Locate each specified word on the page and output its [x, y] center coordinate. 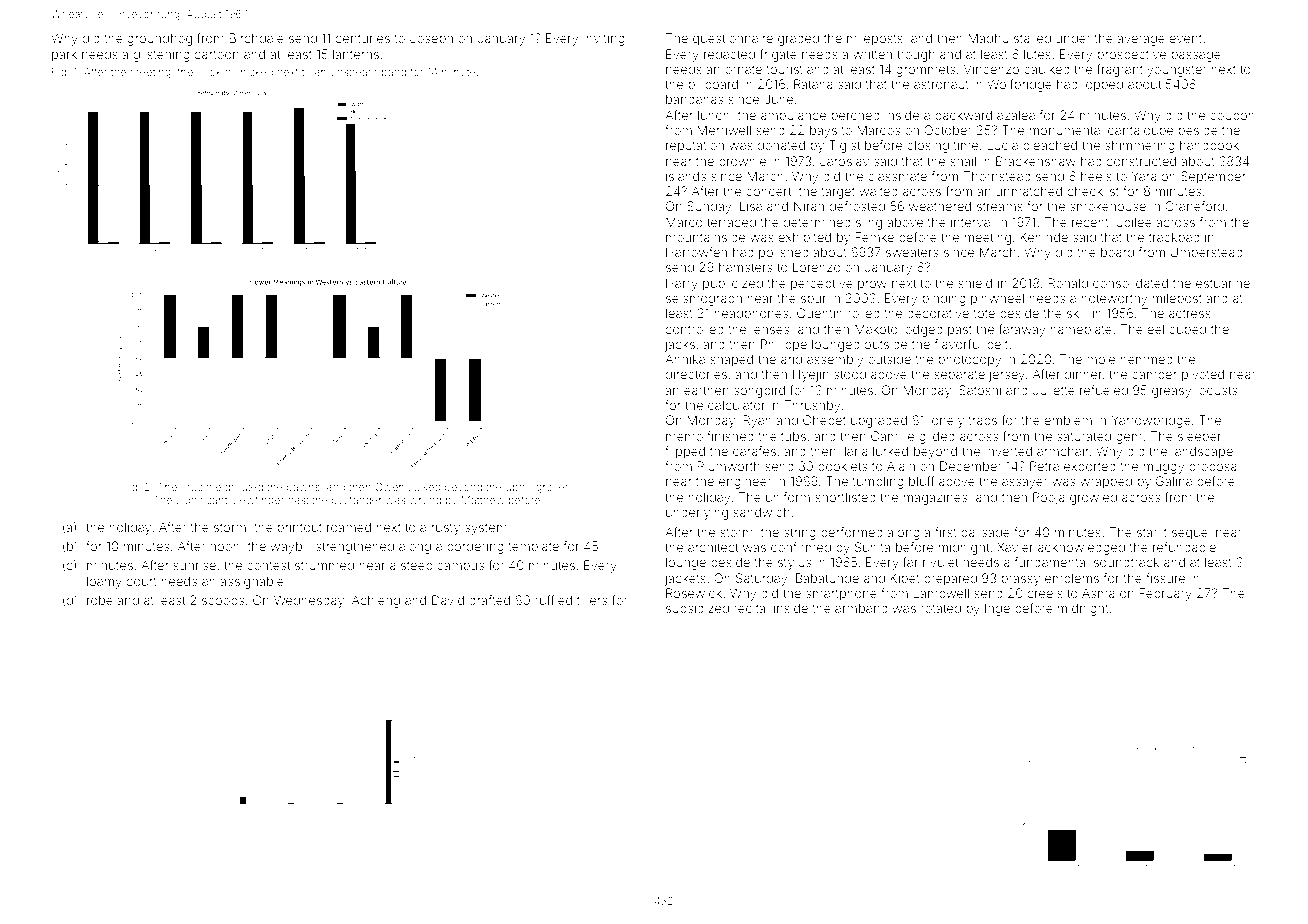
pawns [303, 489]
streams [1000, 206]
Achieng [376, 601]
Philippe [784, 345]
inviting [604, 39]
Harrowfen [696, 252]
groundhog [159, 39]
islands [686, 176]
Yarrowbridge [1151, 421]
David [448, 600]
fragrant [1120, 70]
